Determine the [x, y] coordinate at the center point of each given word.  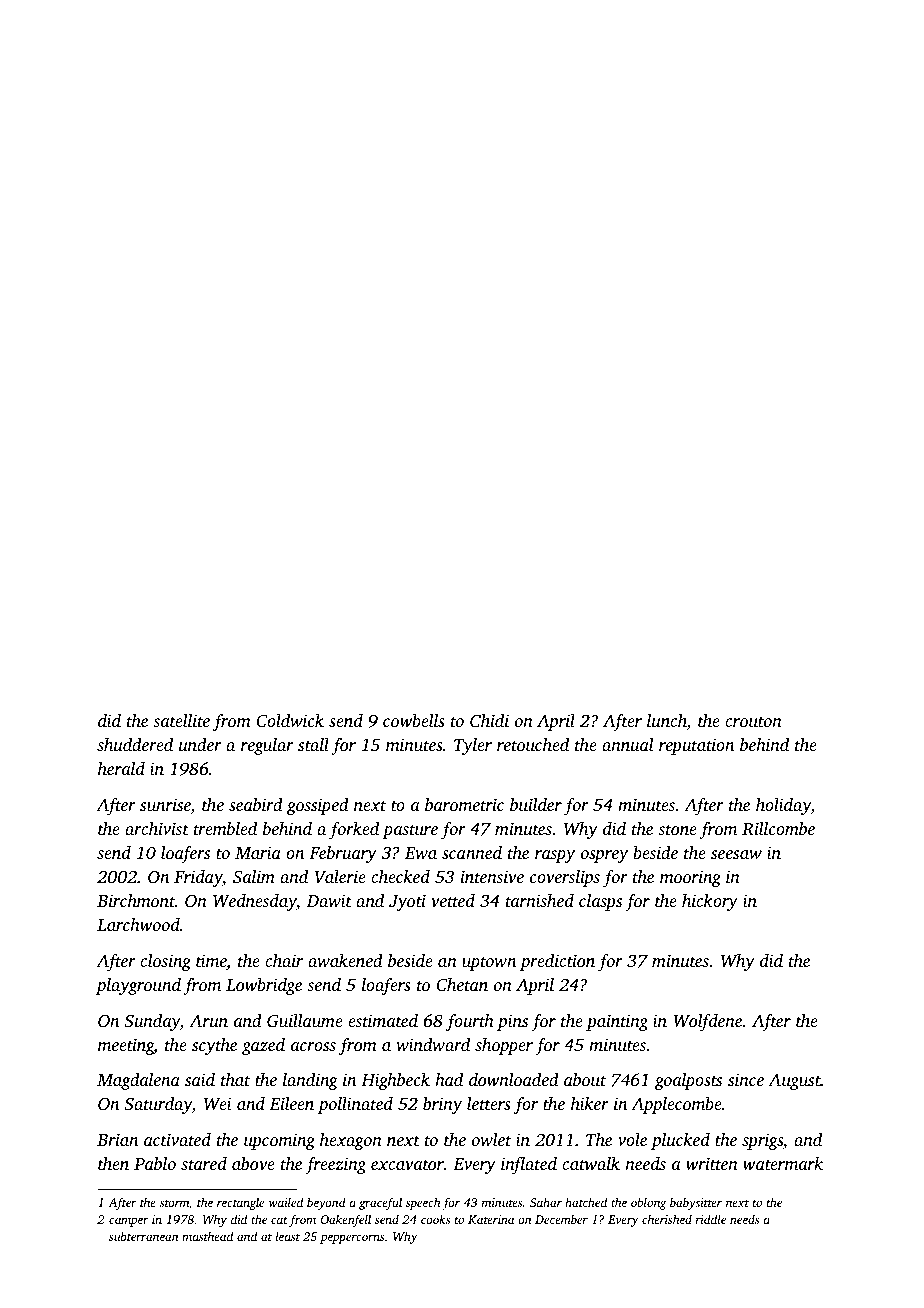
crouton [753, 721]
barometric [464, 804]
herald [121, 768]
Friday [198, 878]
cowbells [414, 720]
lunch [667, 722]
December [561, 1219]
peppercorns [352, 1239]
